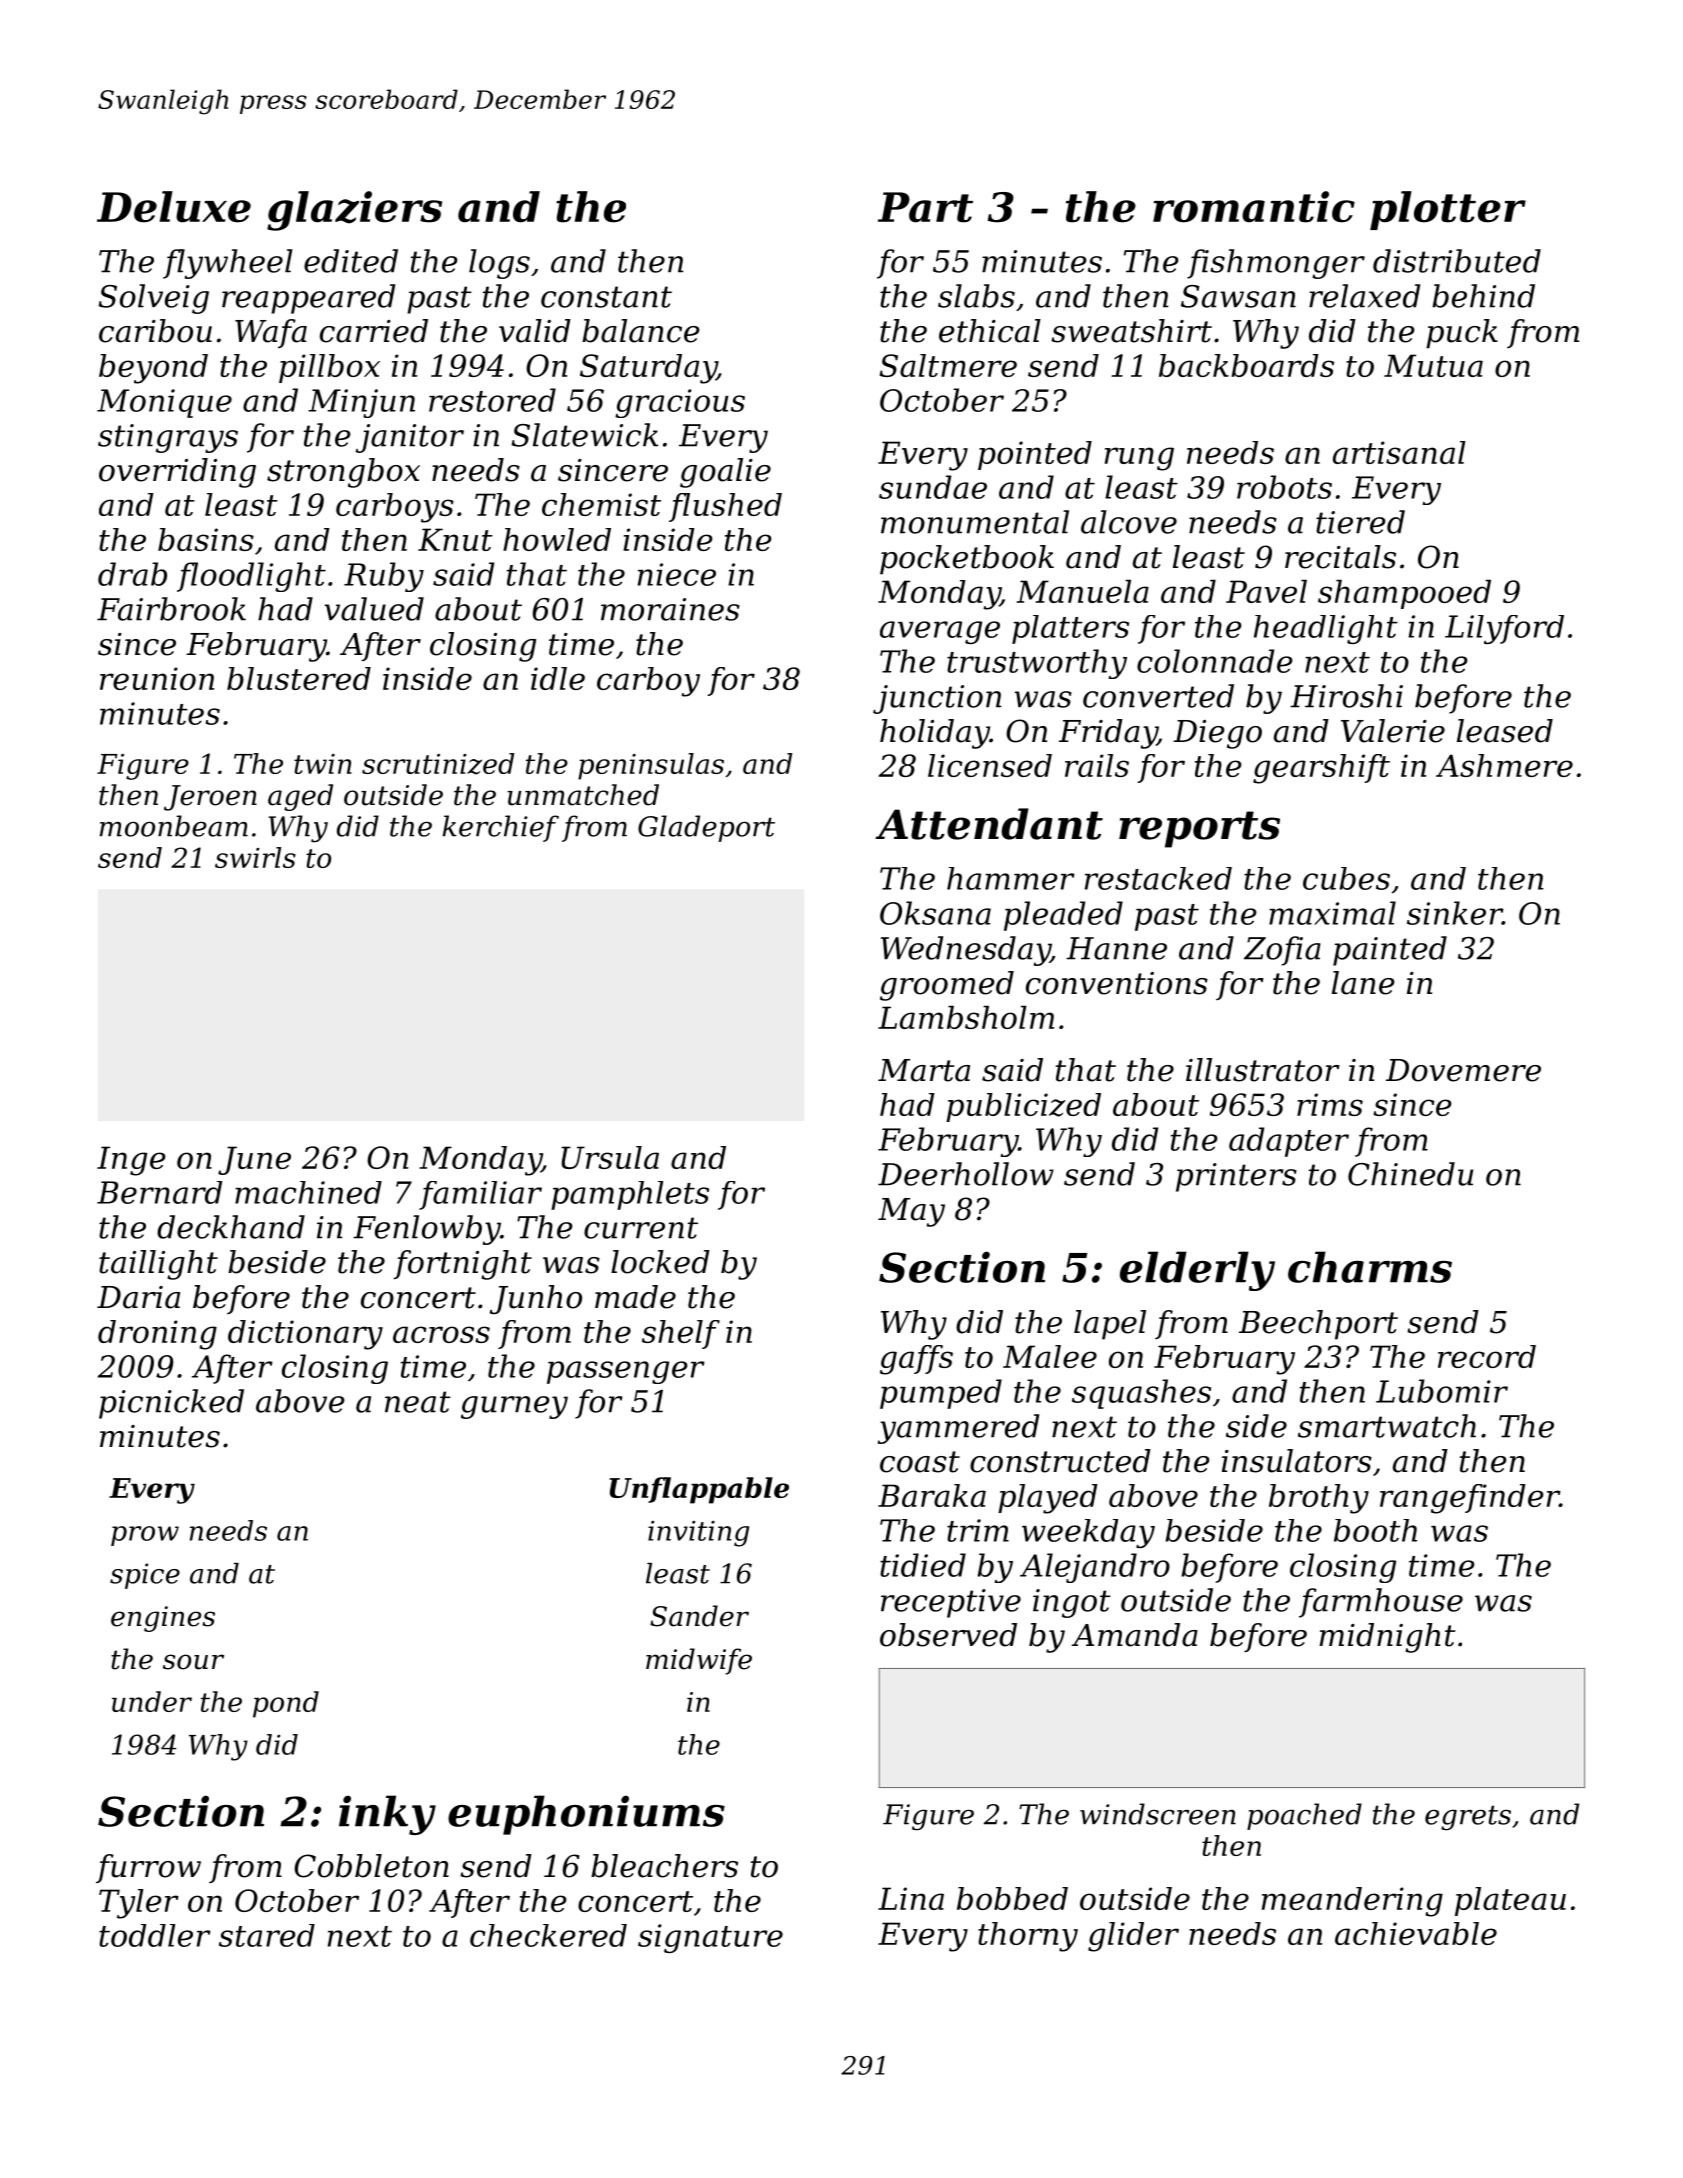 The image size is (1683, 2178). What do you see at coordinates (941, 1394) in the screenshot?
I see `pumped` at bounding box center [941, 1394].
